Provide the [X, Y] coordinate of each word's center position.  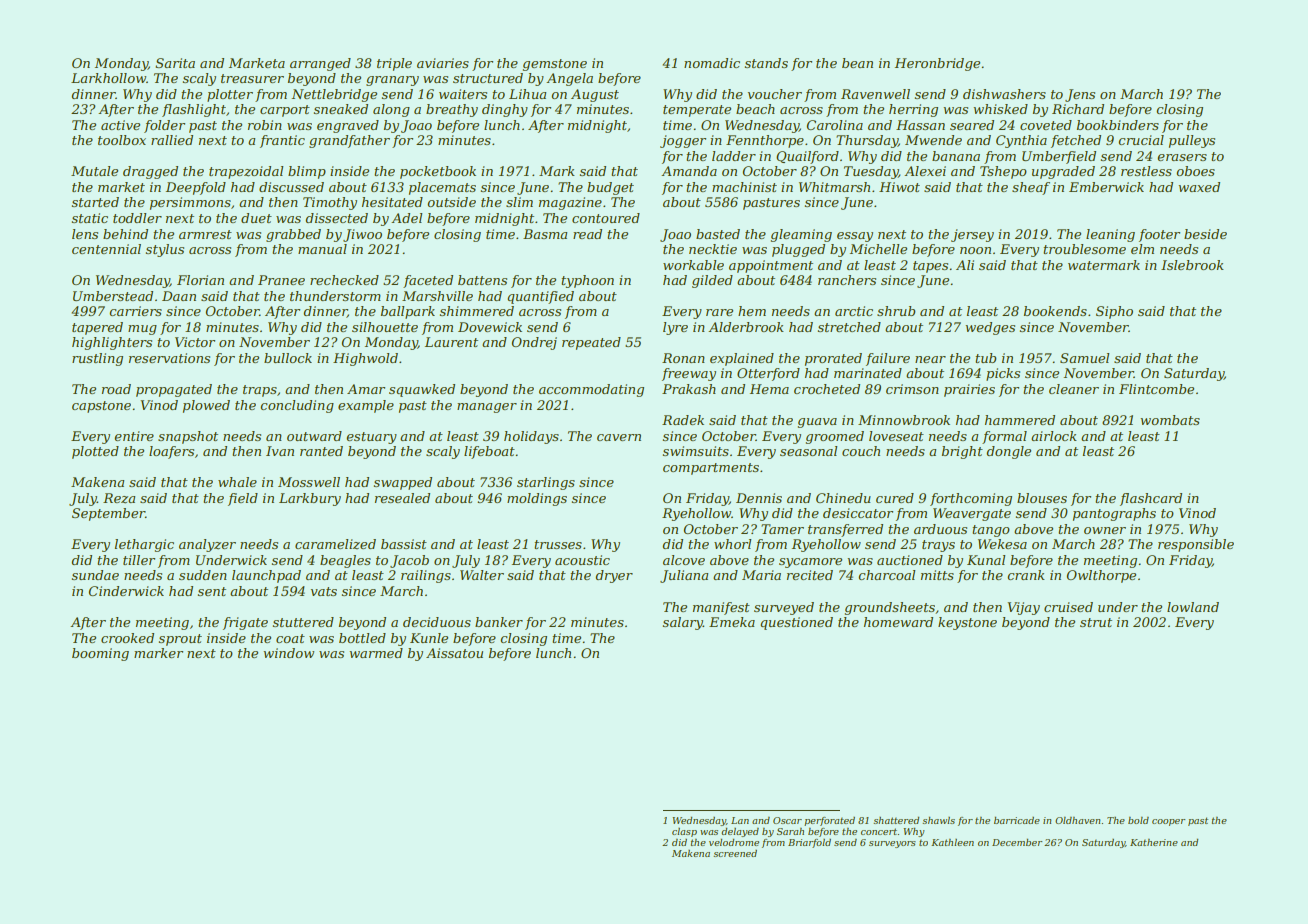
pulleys [1192, 141]
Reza [119, 498]
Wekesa [1002, 544]
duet [256, 218]
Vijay [1024, 608]
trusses [558, 544]
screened [735, 853]
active [120, 125]
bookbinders [1118, 125]
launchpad [266, 576]
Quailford [807, 157]
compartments [711, 469]
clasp [684, 832]
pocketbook [438, 172]
